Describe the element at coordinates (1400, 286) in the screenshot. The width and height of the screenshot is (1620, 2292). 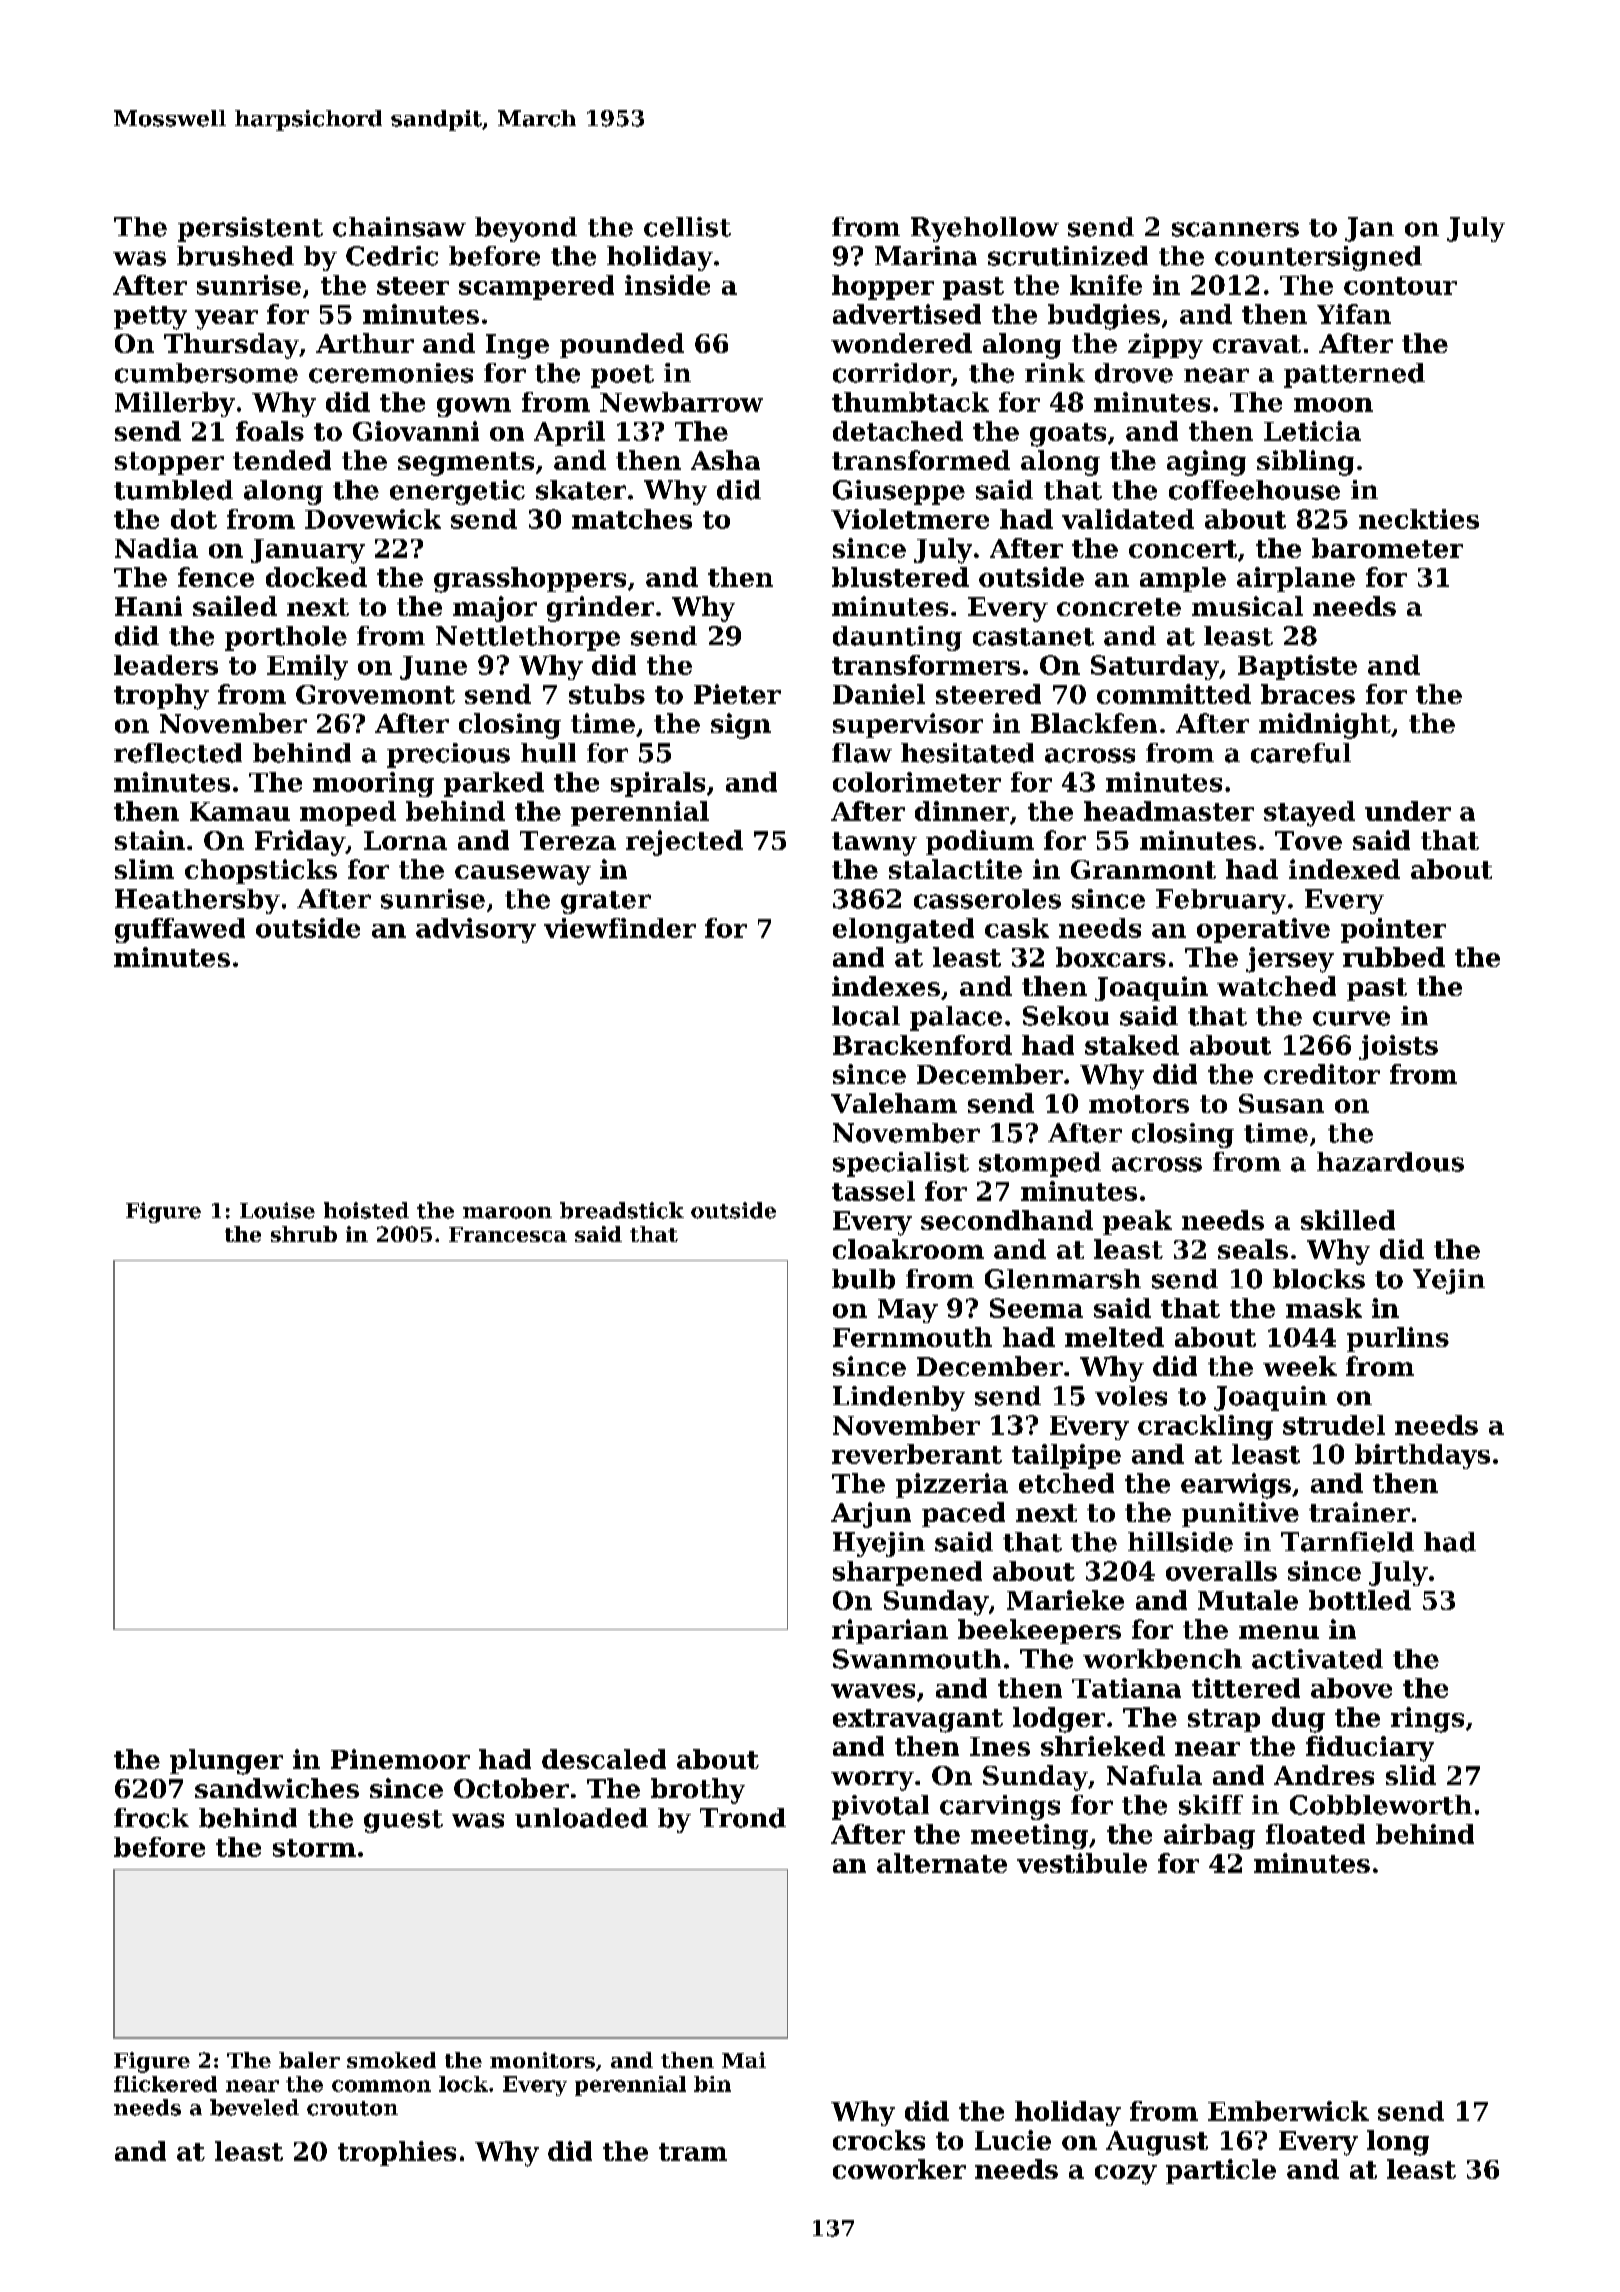
I see `contour` at that location.
